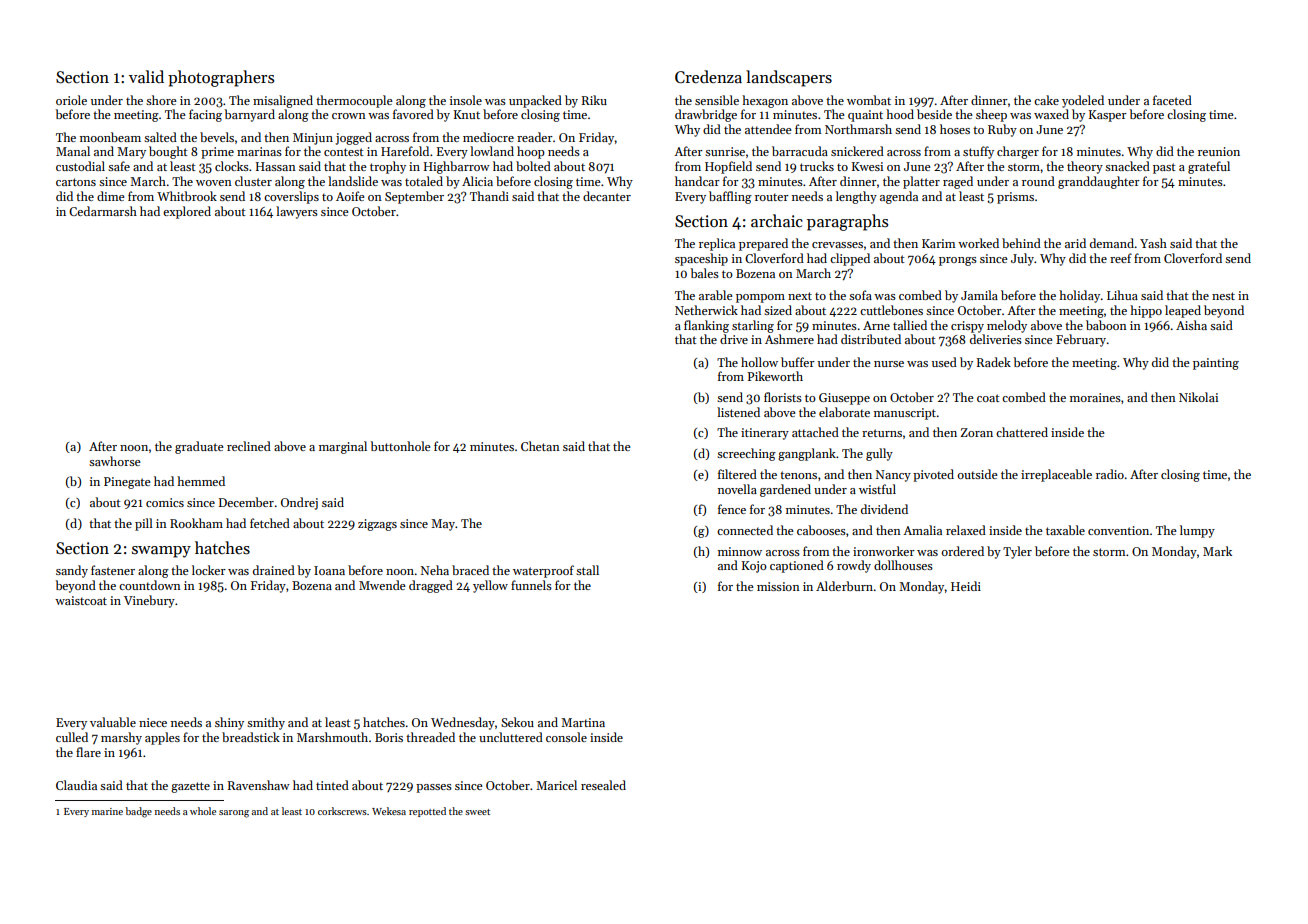 The height and width of the image is (924, 1308). Describe the element at coordinates (115, 461) in the image. I see `sawhorse` at that location.
